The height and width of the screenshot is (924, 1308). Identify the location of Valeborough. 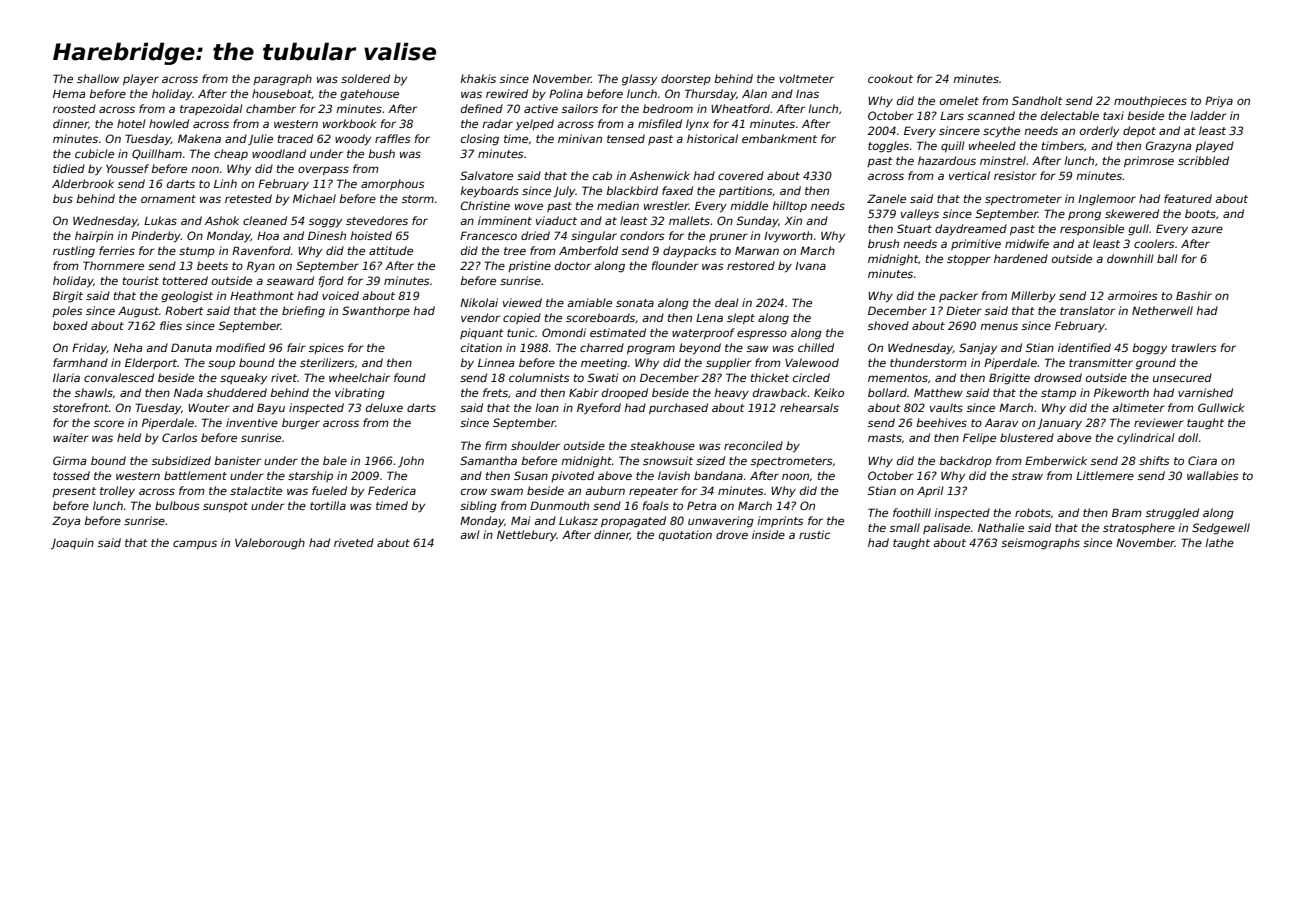
(270, 544).
